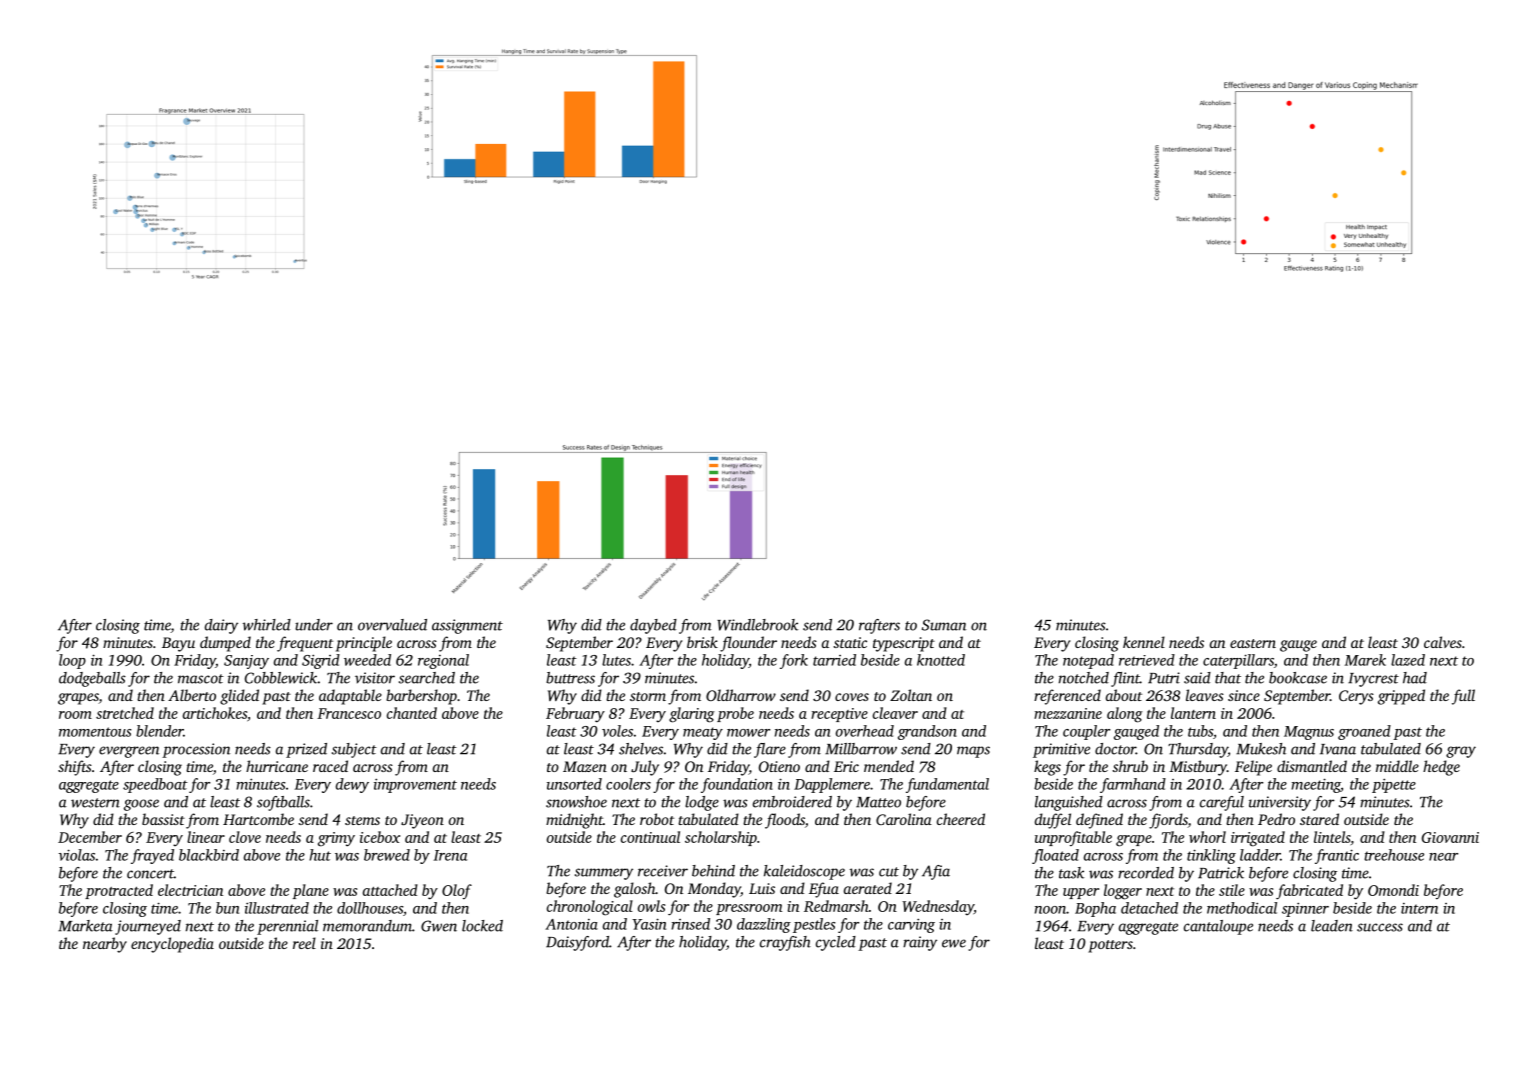  Describe the element at coordinates (1443, 642) in the page. I see `calves` at that location.
